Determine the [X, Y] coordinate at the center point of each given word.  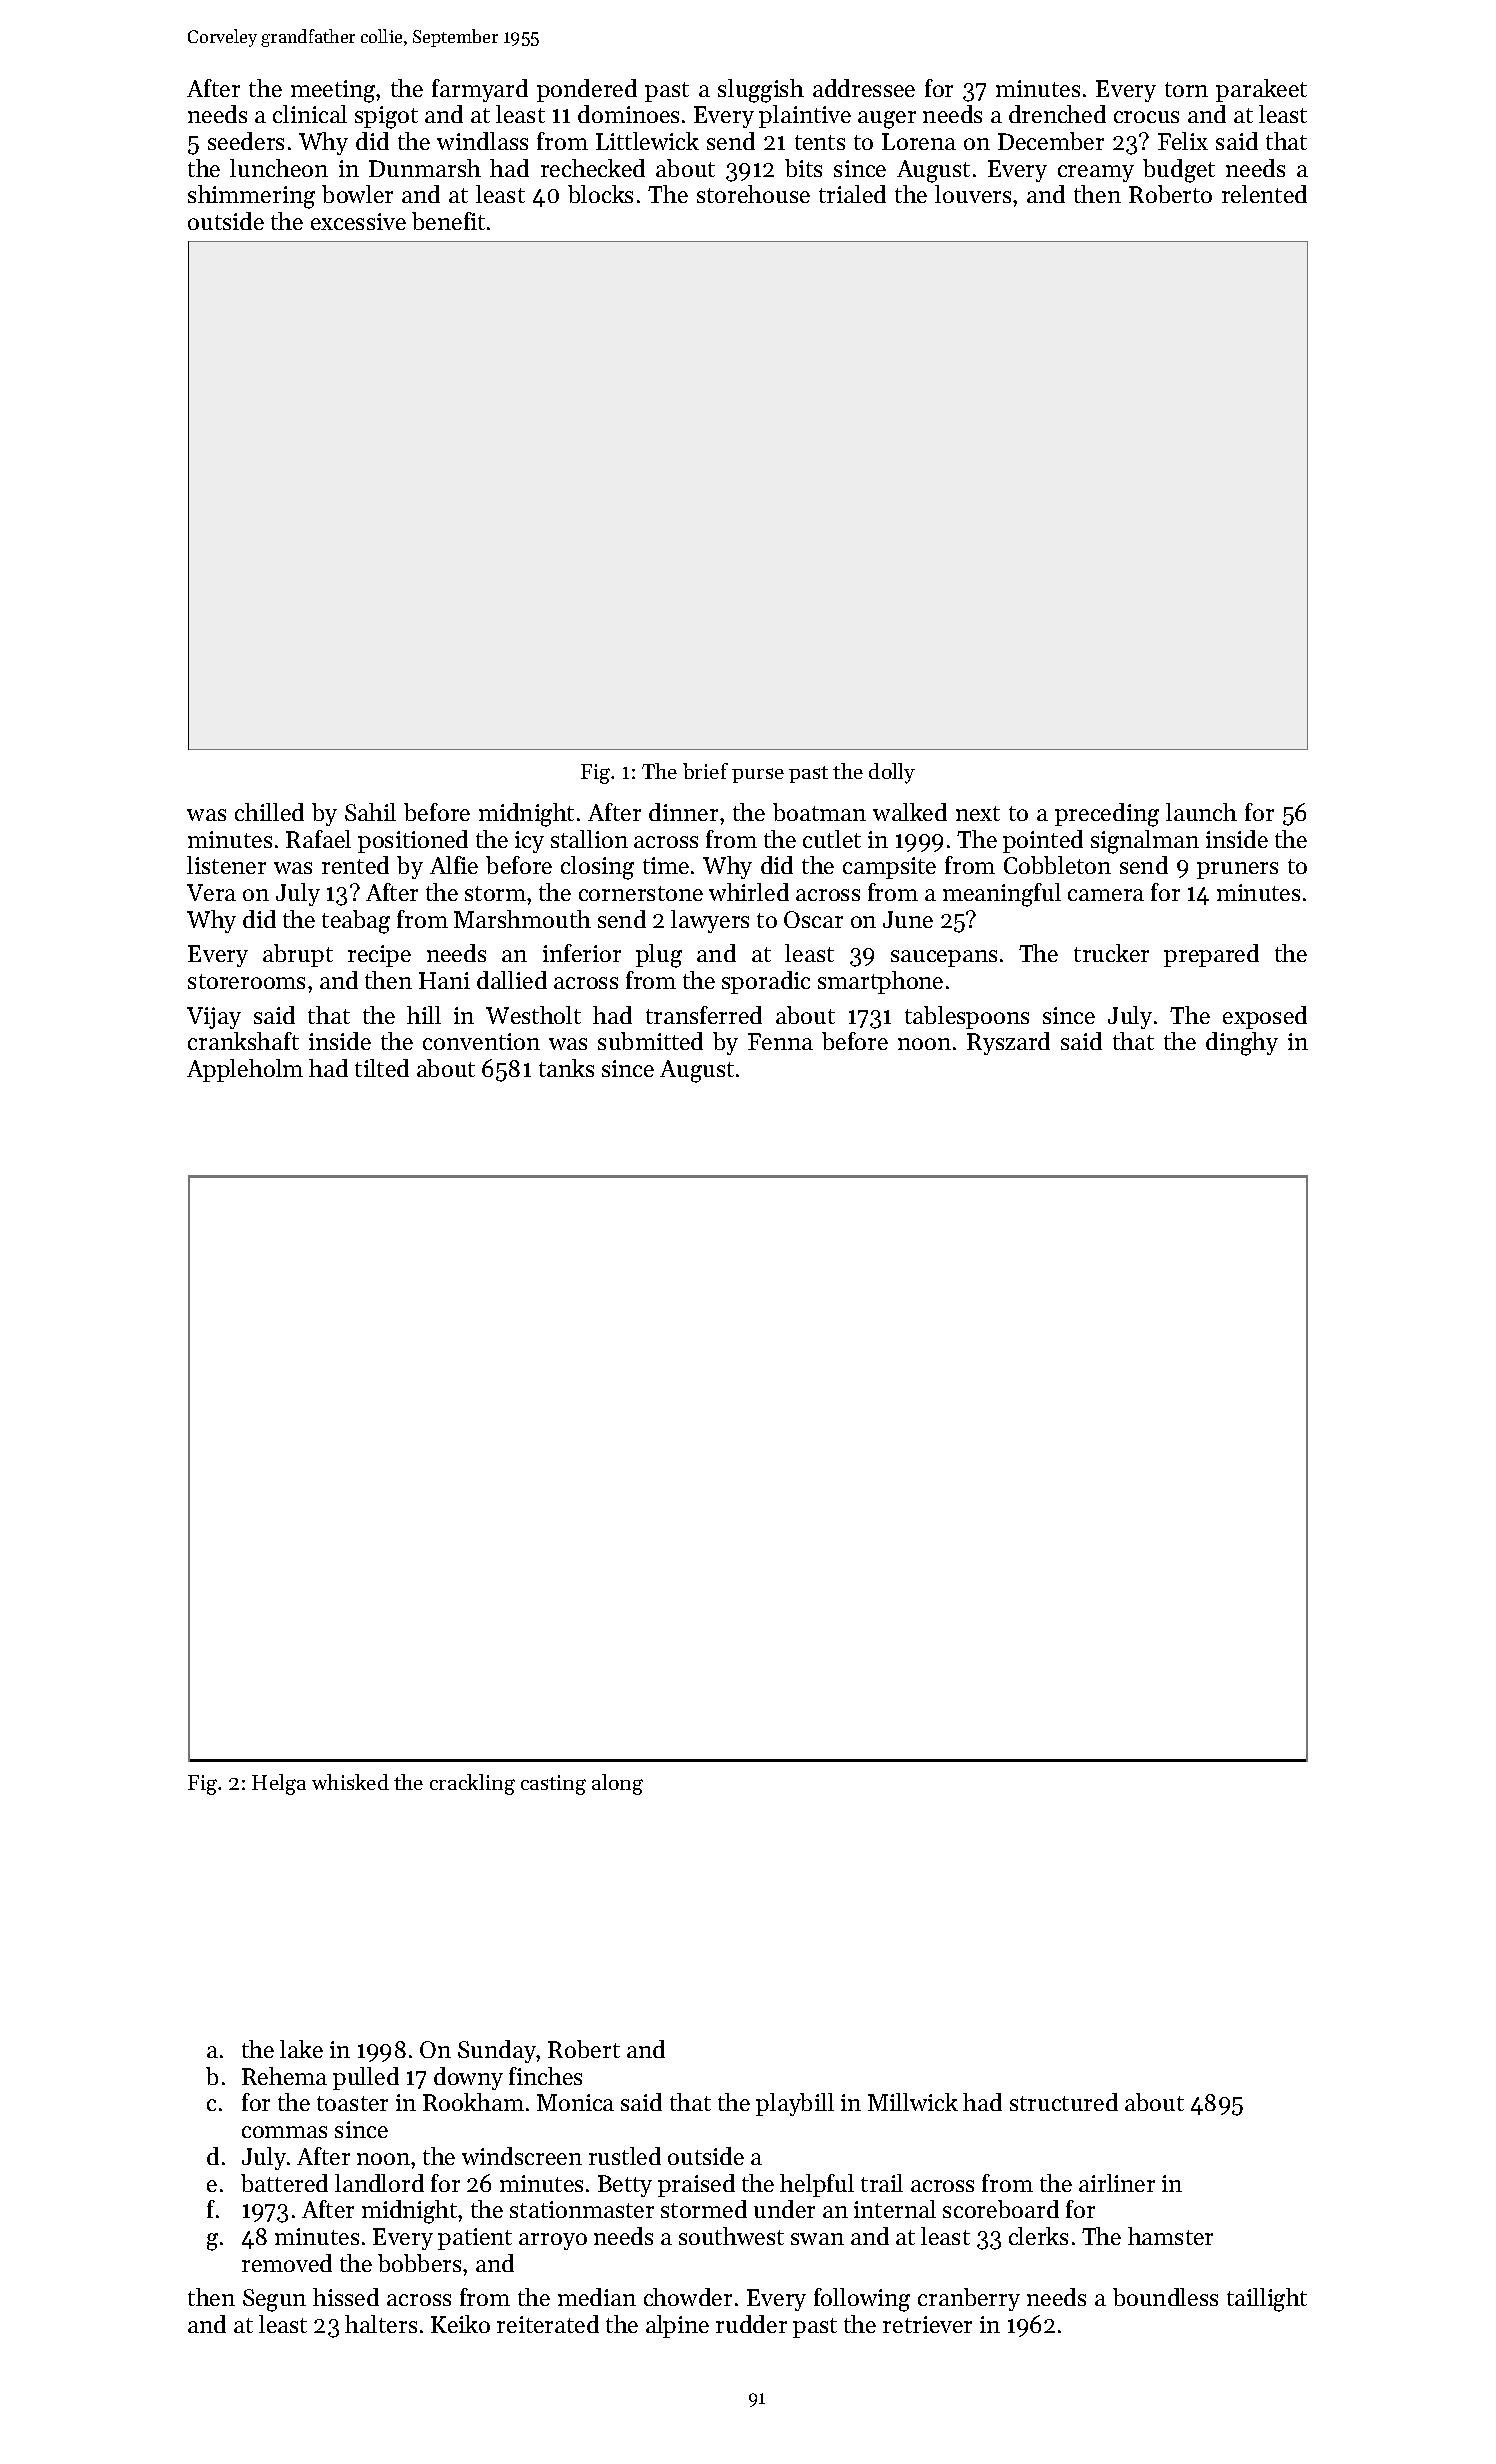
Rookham [473, 2102]
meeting [334, 91]
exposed [1265, 1017]
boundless [1165, 2297]
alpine [677, 2326]
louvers [973, 194]
